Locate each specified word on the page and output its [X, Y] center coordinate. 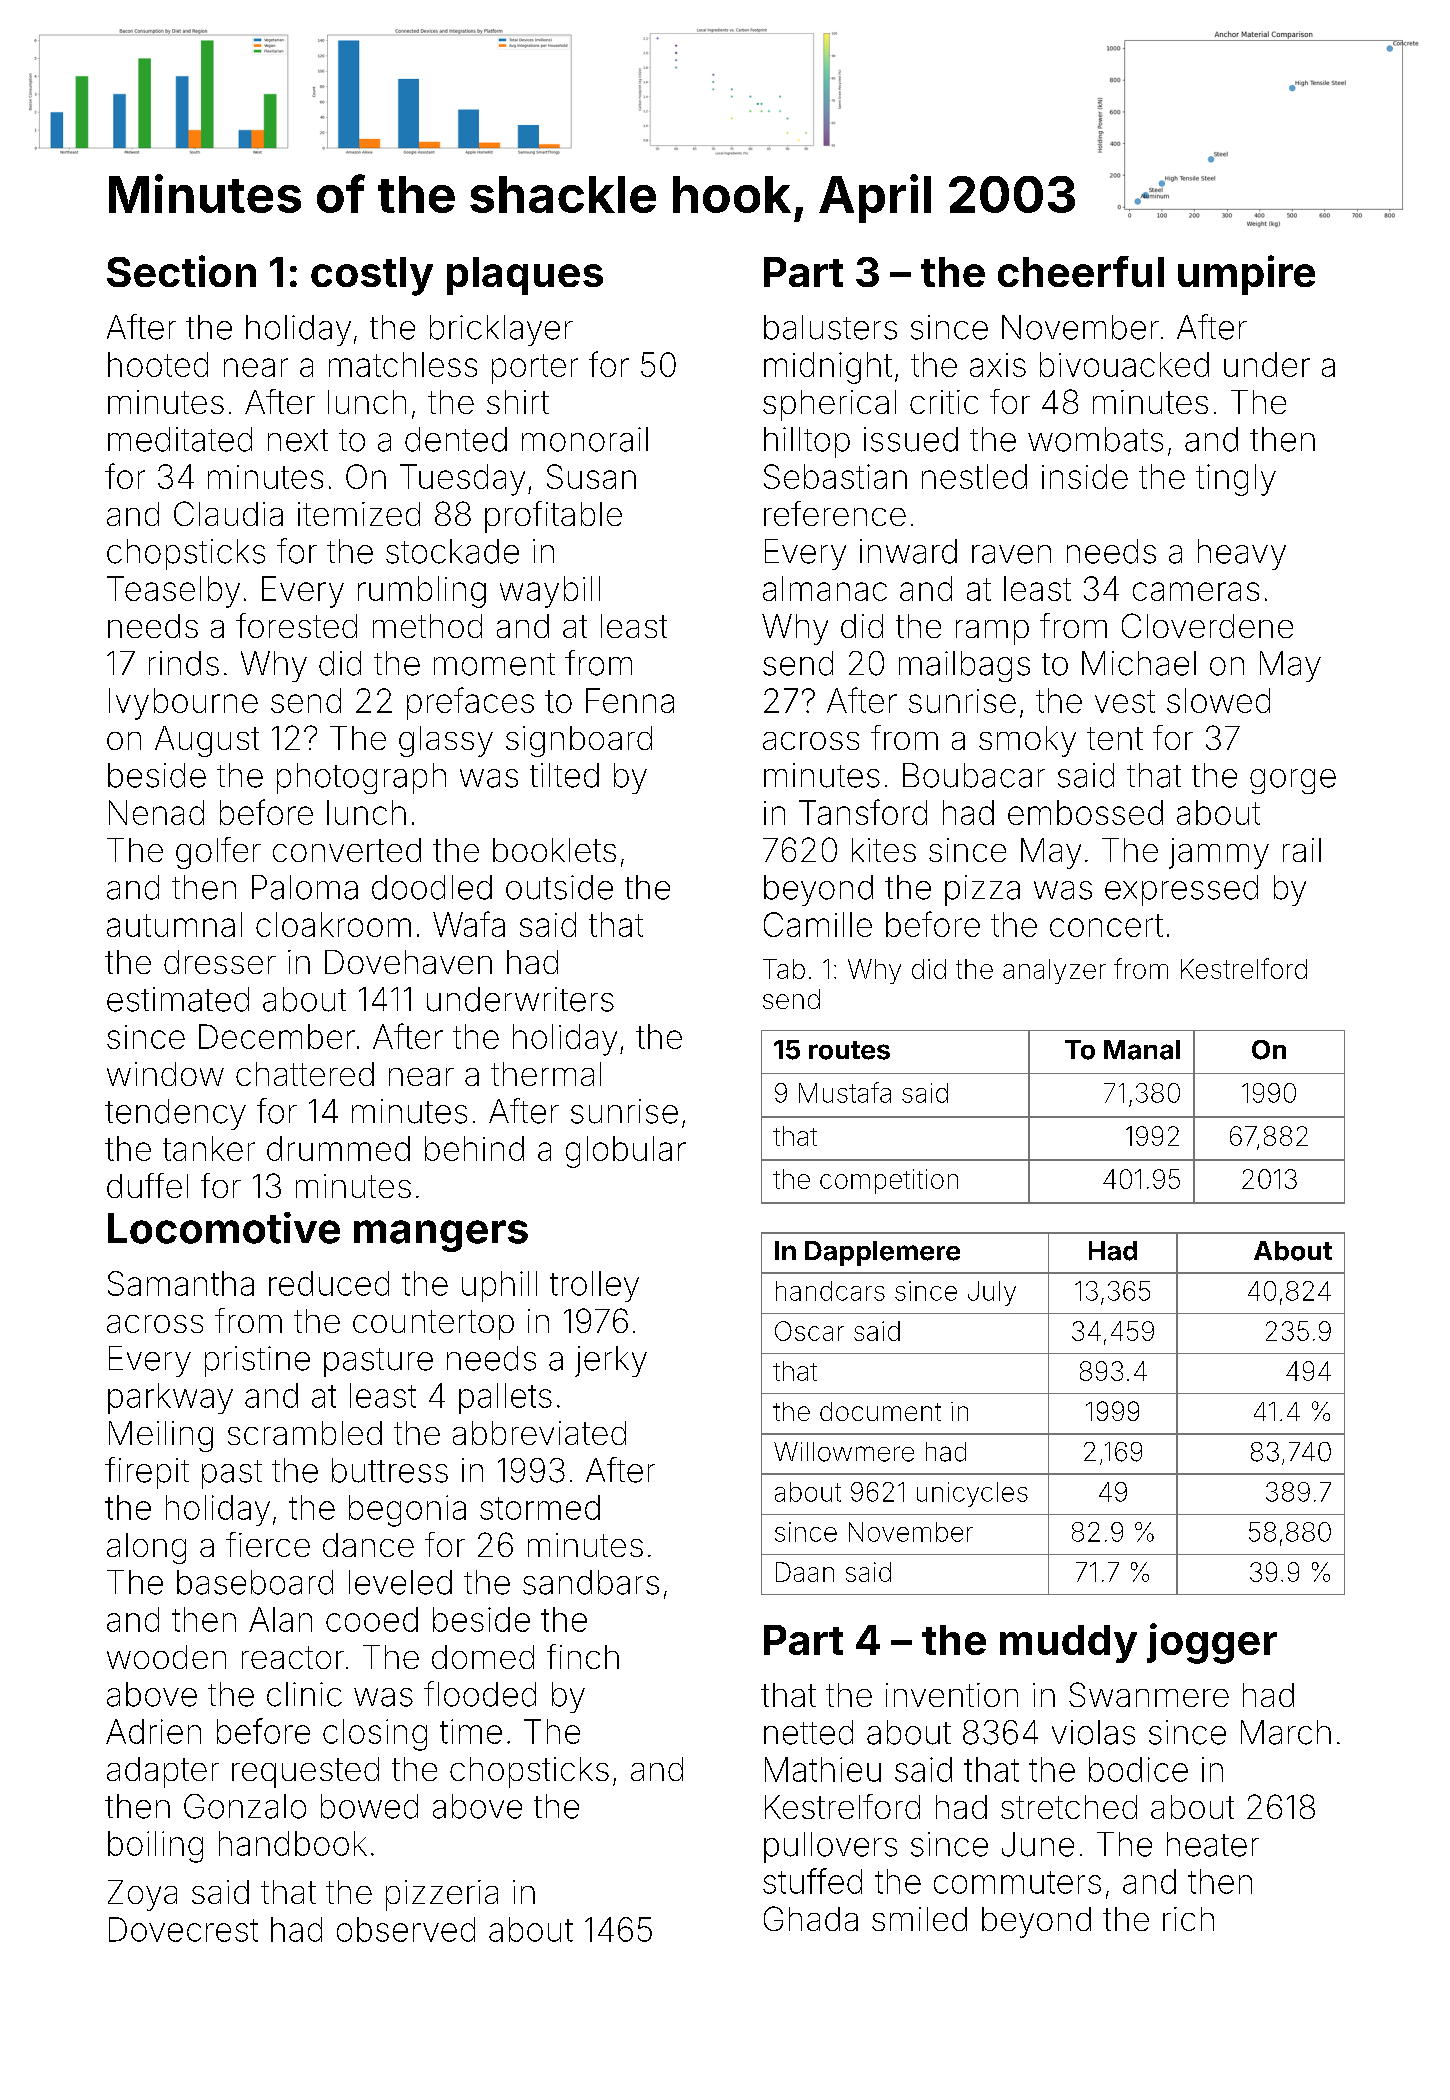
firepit [147, 1473]
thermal [546, 1074]
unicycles [972, 1494]
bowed [369, 1806]
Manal [1142, 1050]
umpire [1246, 275]
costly [372, 276]
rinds [184, 663]
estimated [178, 999]
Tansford [863, 812]
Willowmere [844, 1452]
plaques [525, 276]
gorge [1293, 781]
